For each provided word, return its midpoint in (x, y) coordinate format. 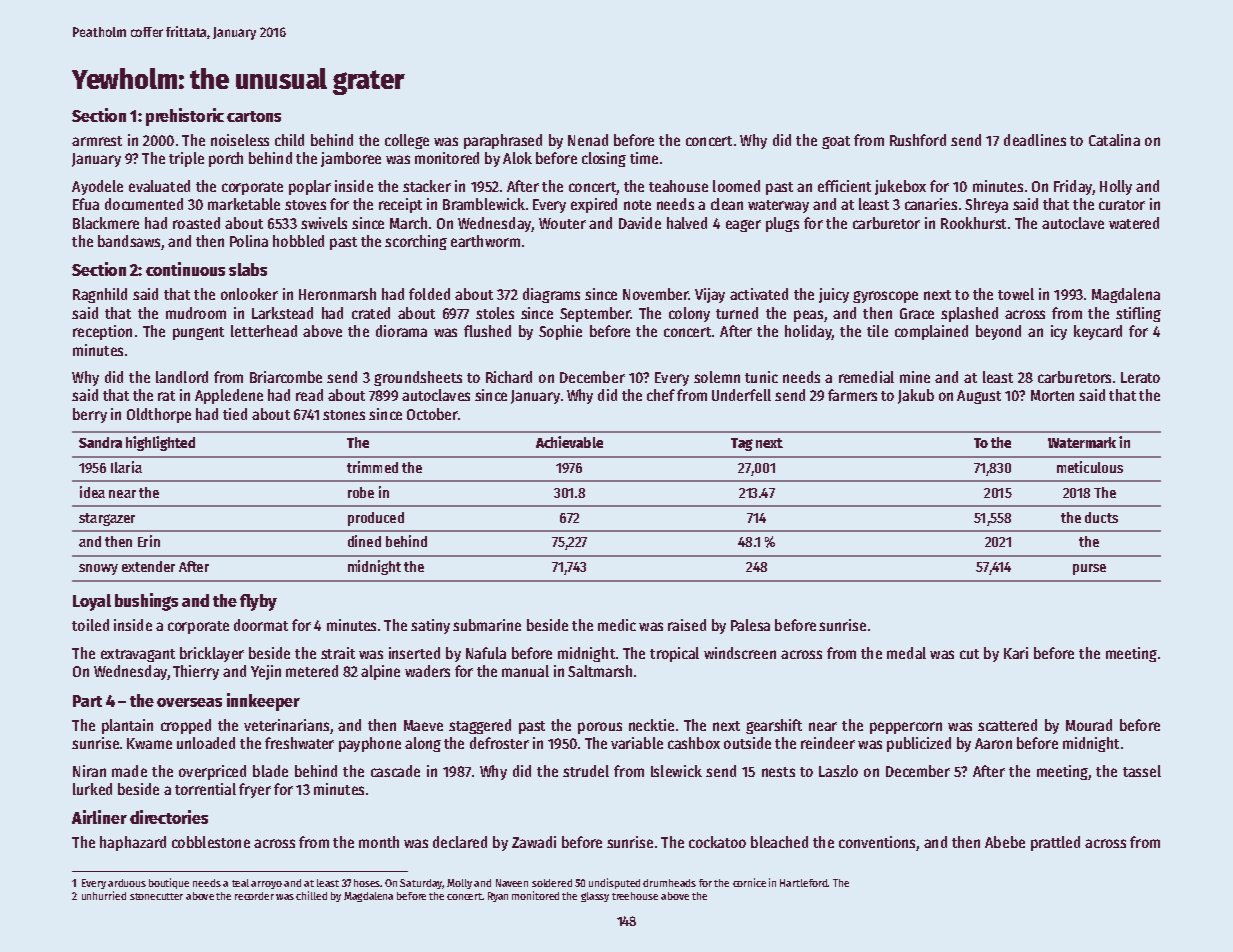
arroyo (266, 885)
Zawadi (534, 842)
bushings (146, 602)
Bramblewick (484, 204)
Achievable (569, 442)
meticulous (1090, 467)
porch (226, 159)
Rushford (918, 140)
